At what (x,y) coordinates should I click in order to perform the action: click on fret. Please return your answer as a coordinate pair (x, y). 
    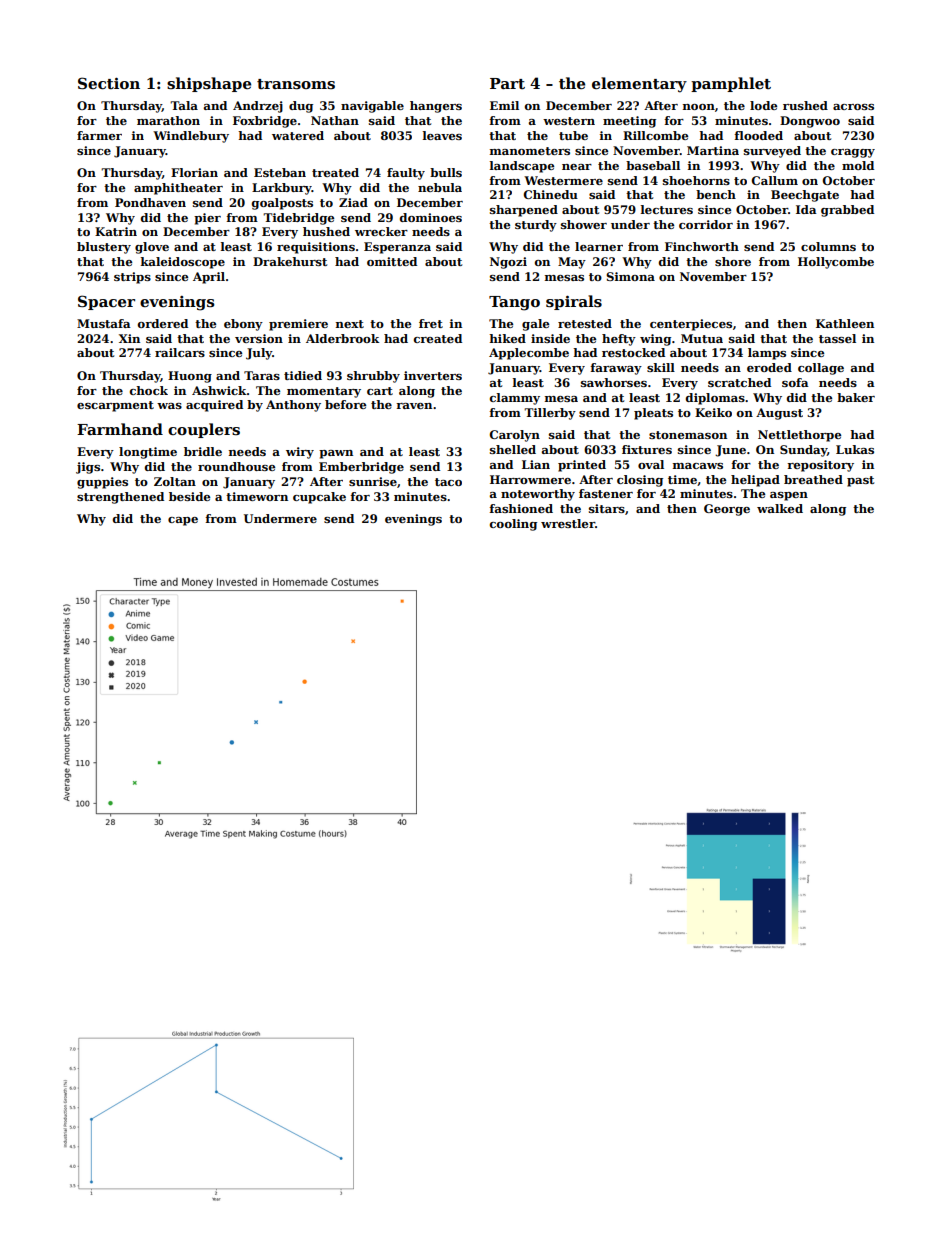
    Looking at the image, I should click on (431, 323).
